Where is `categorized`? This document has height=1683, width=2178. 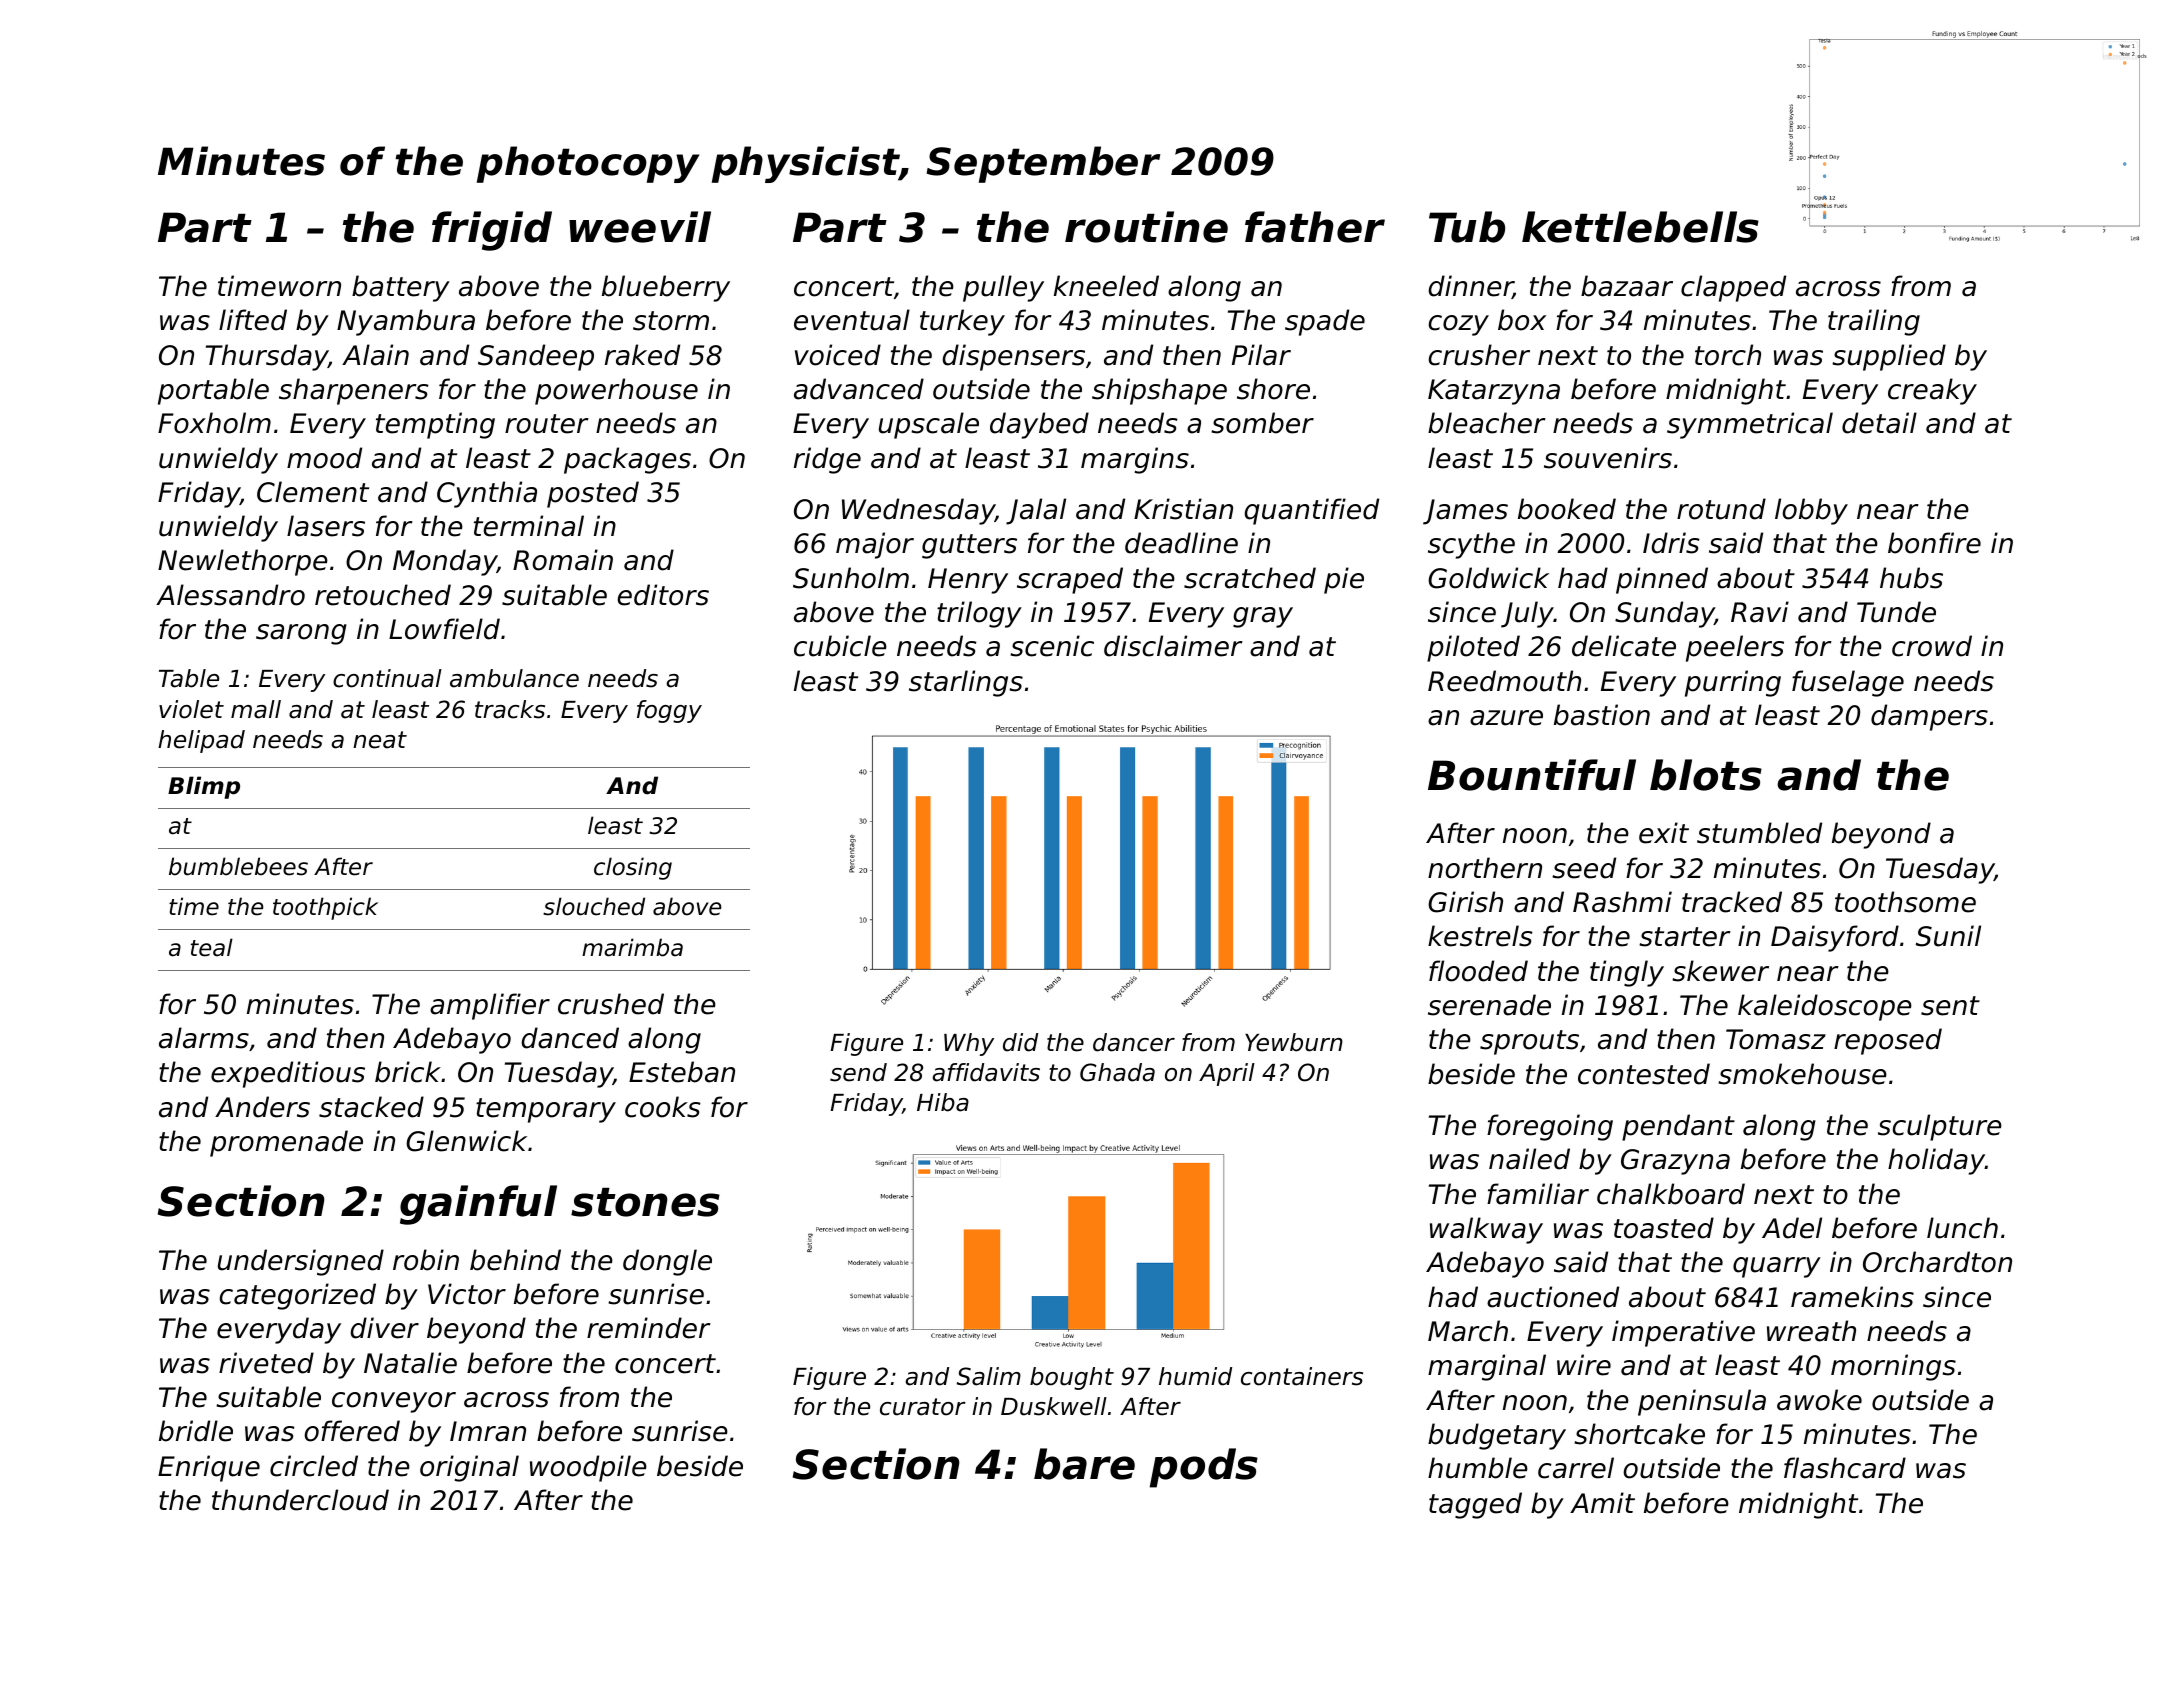 categorized is located at coordinates (297, 1296).
